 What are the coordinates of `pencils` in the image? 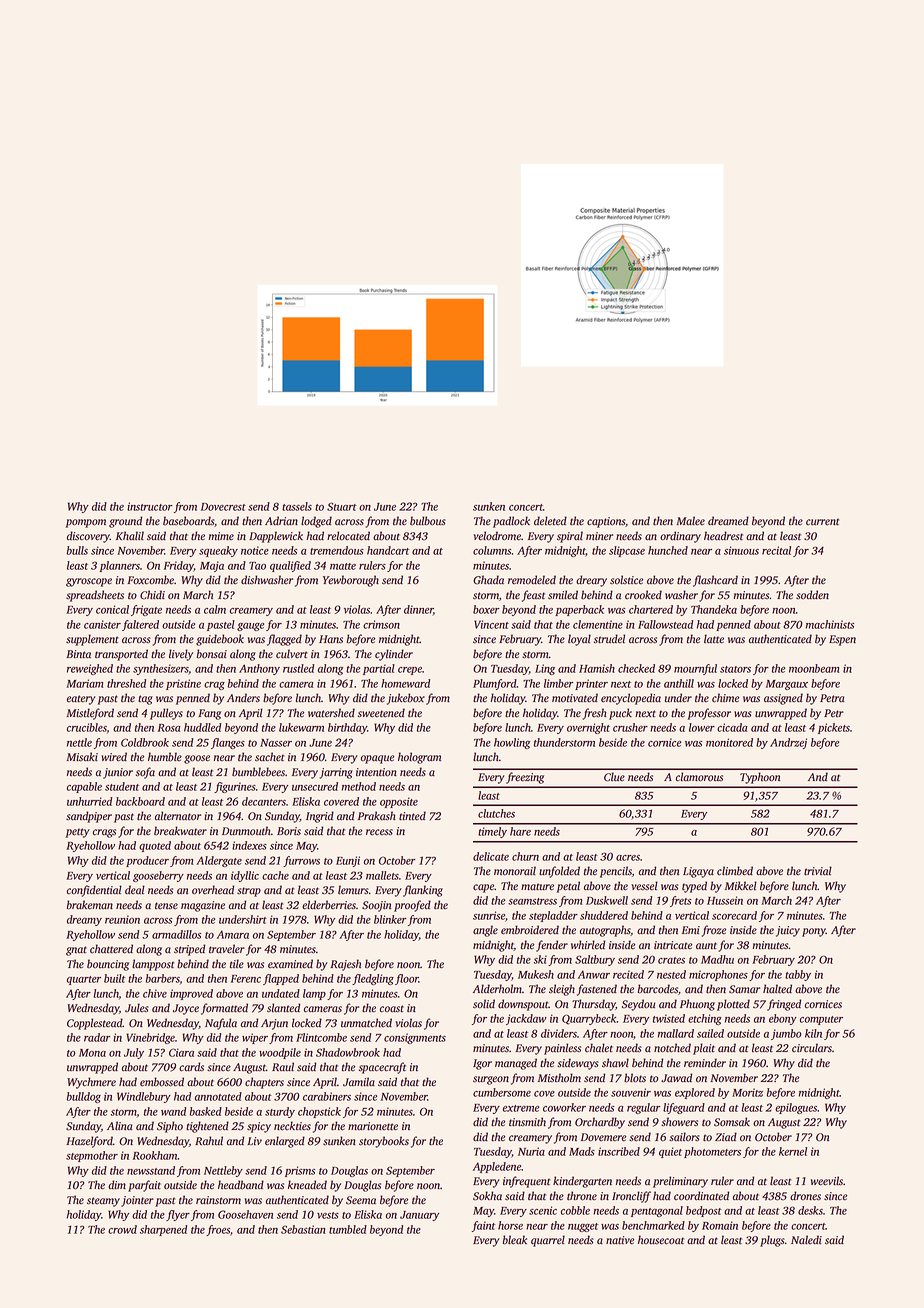 It's located at (616, 872).
